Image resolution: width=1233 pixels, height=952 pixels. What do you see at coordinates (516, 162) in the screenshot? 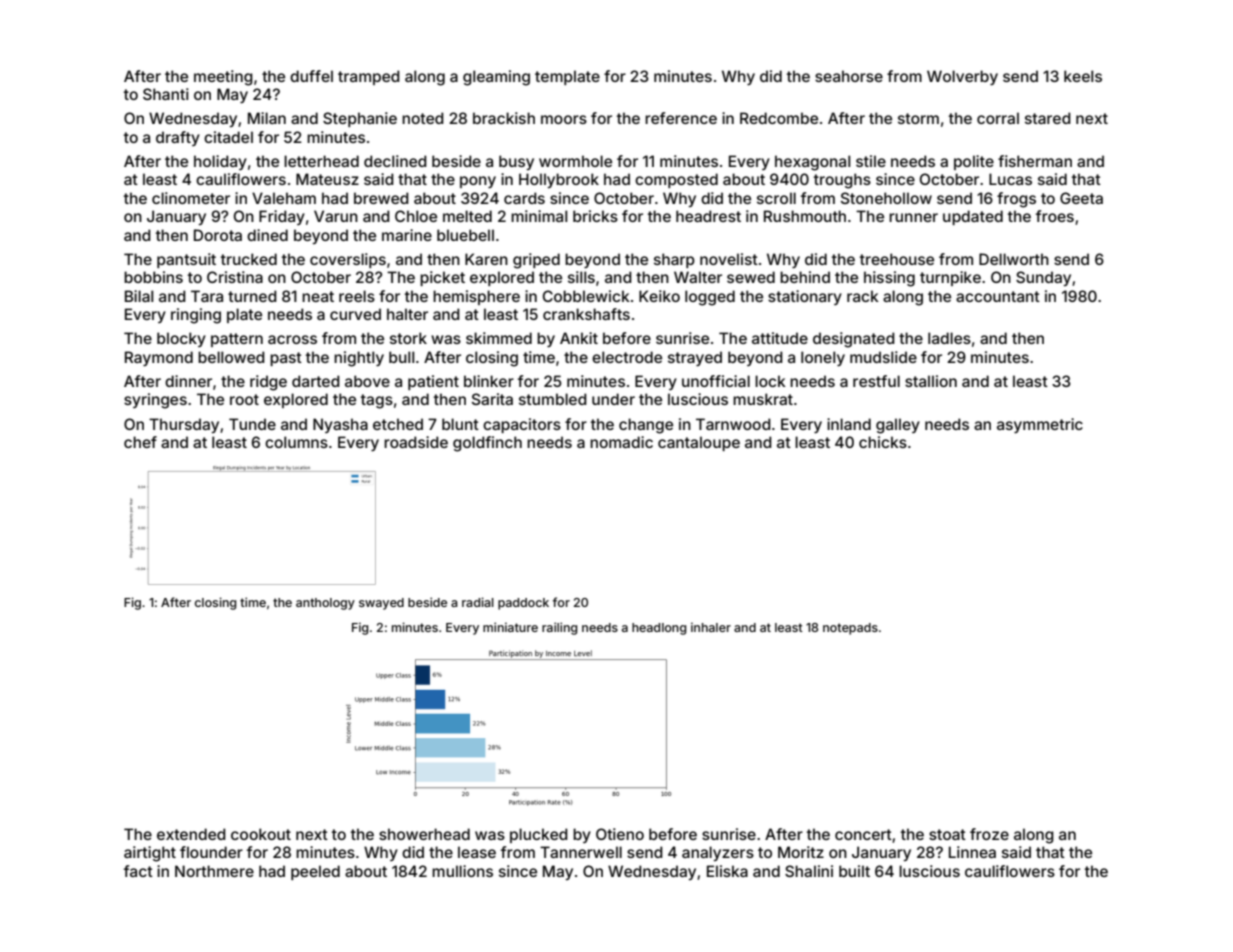
I see `busy` at bounding box center [516, 162].
